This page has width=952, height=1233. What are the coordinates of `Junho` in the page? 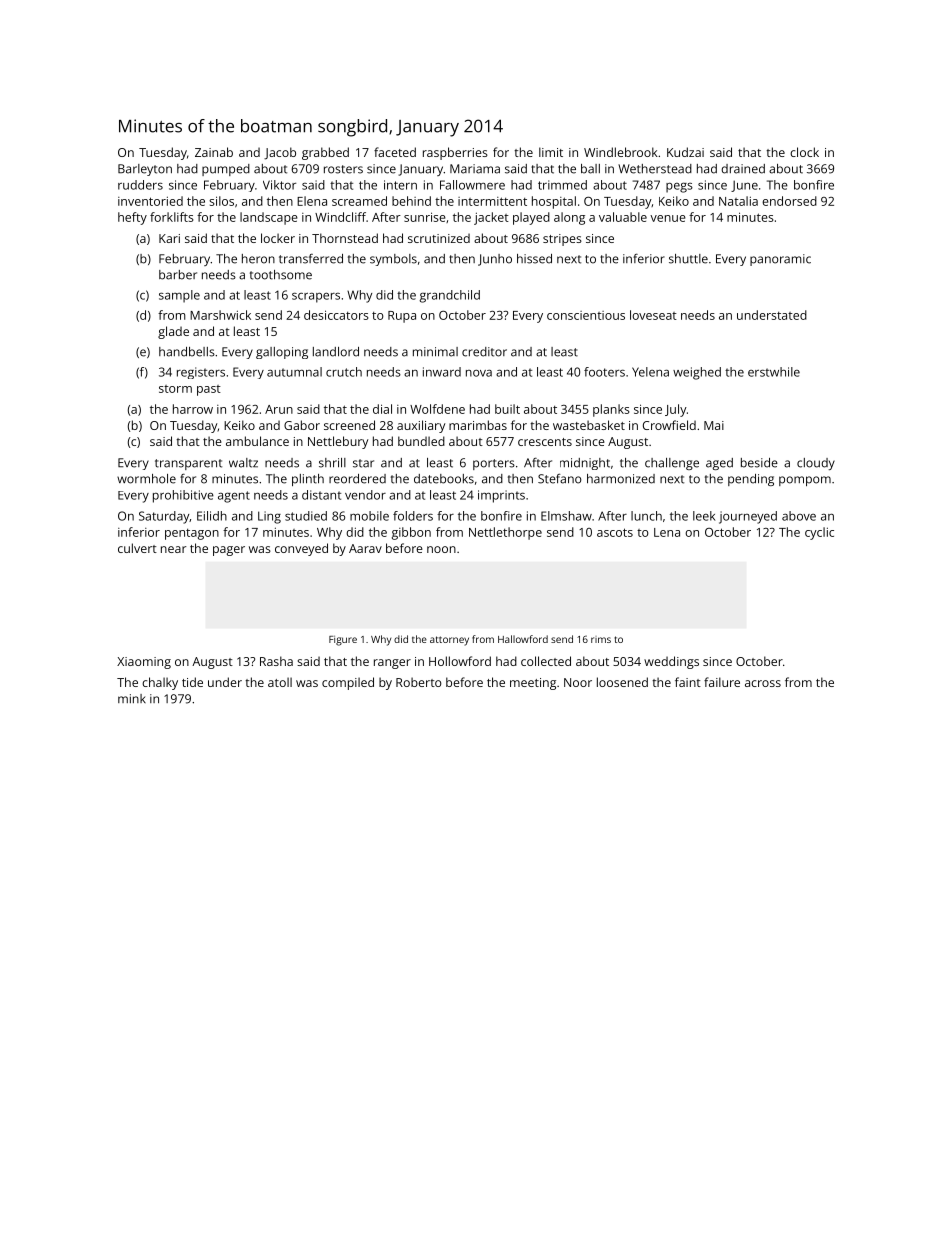 It's located at (495, 260).
